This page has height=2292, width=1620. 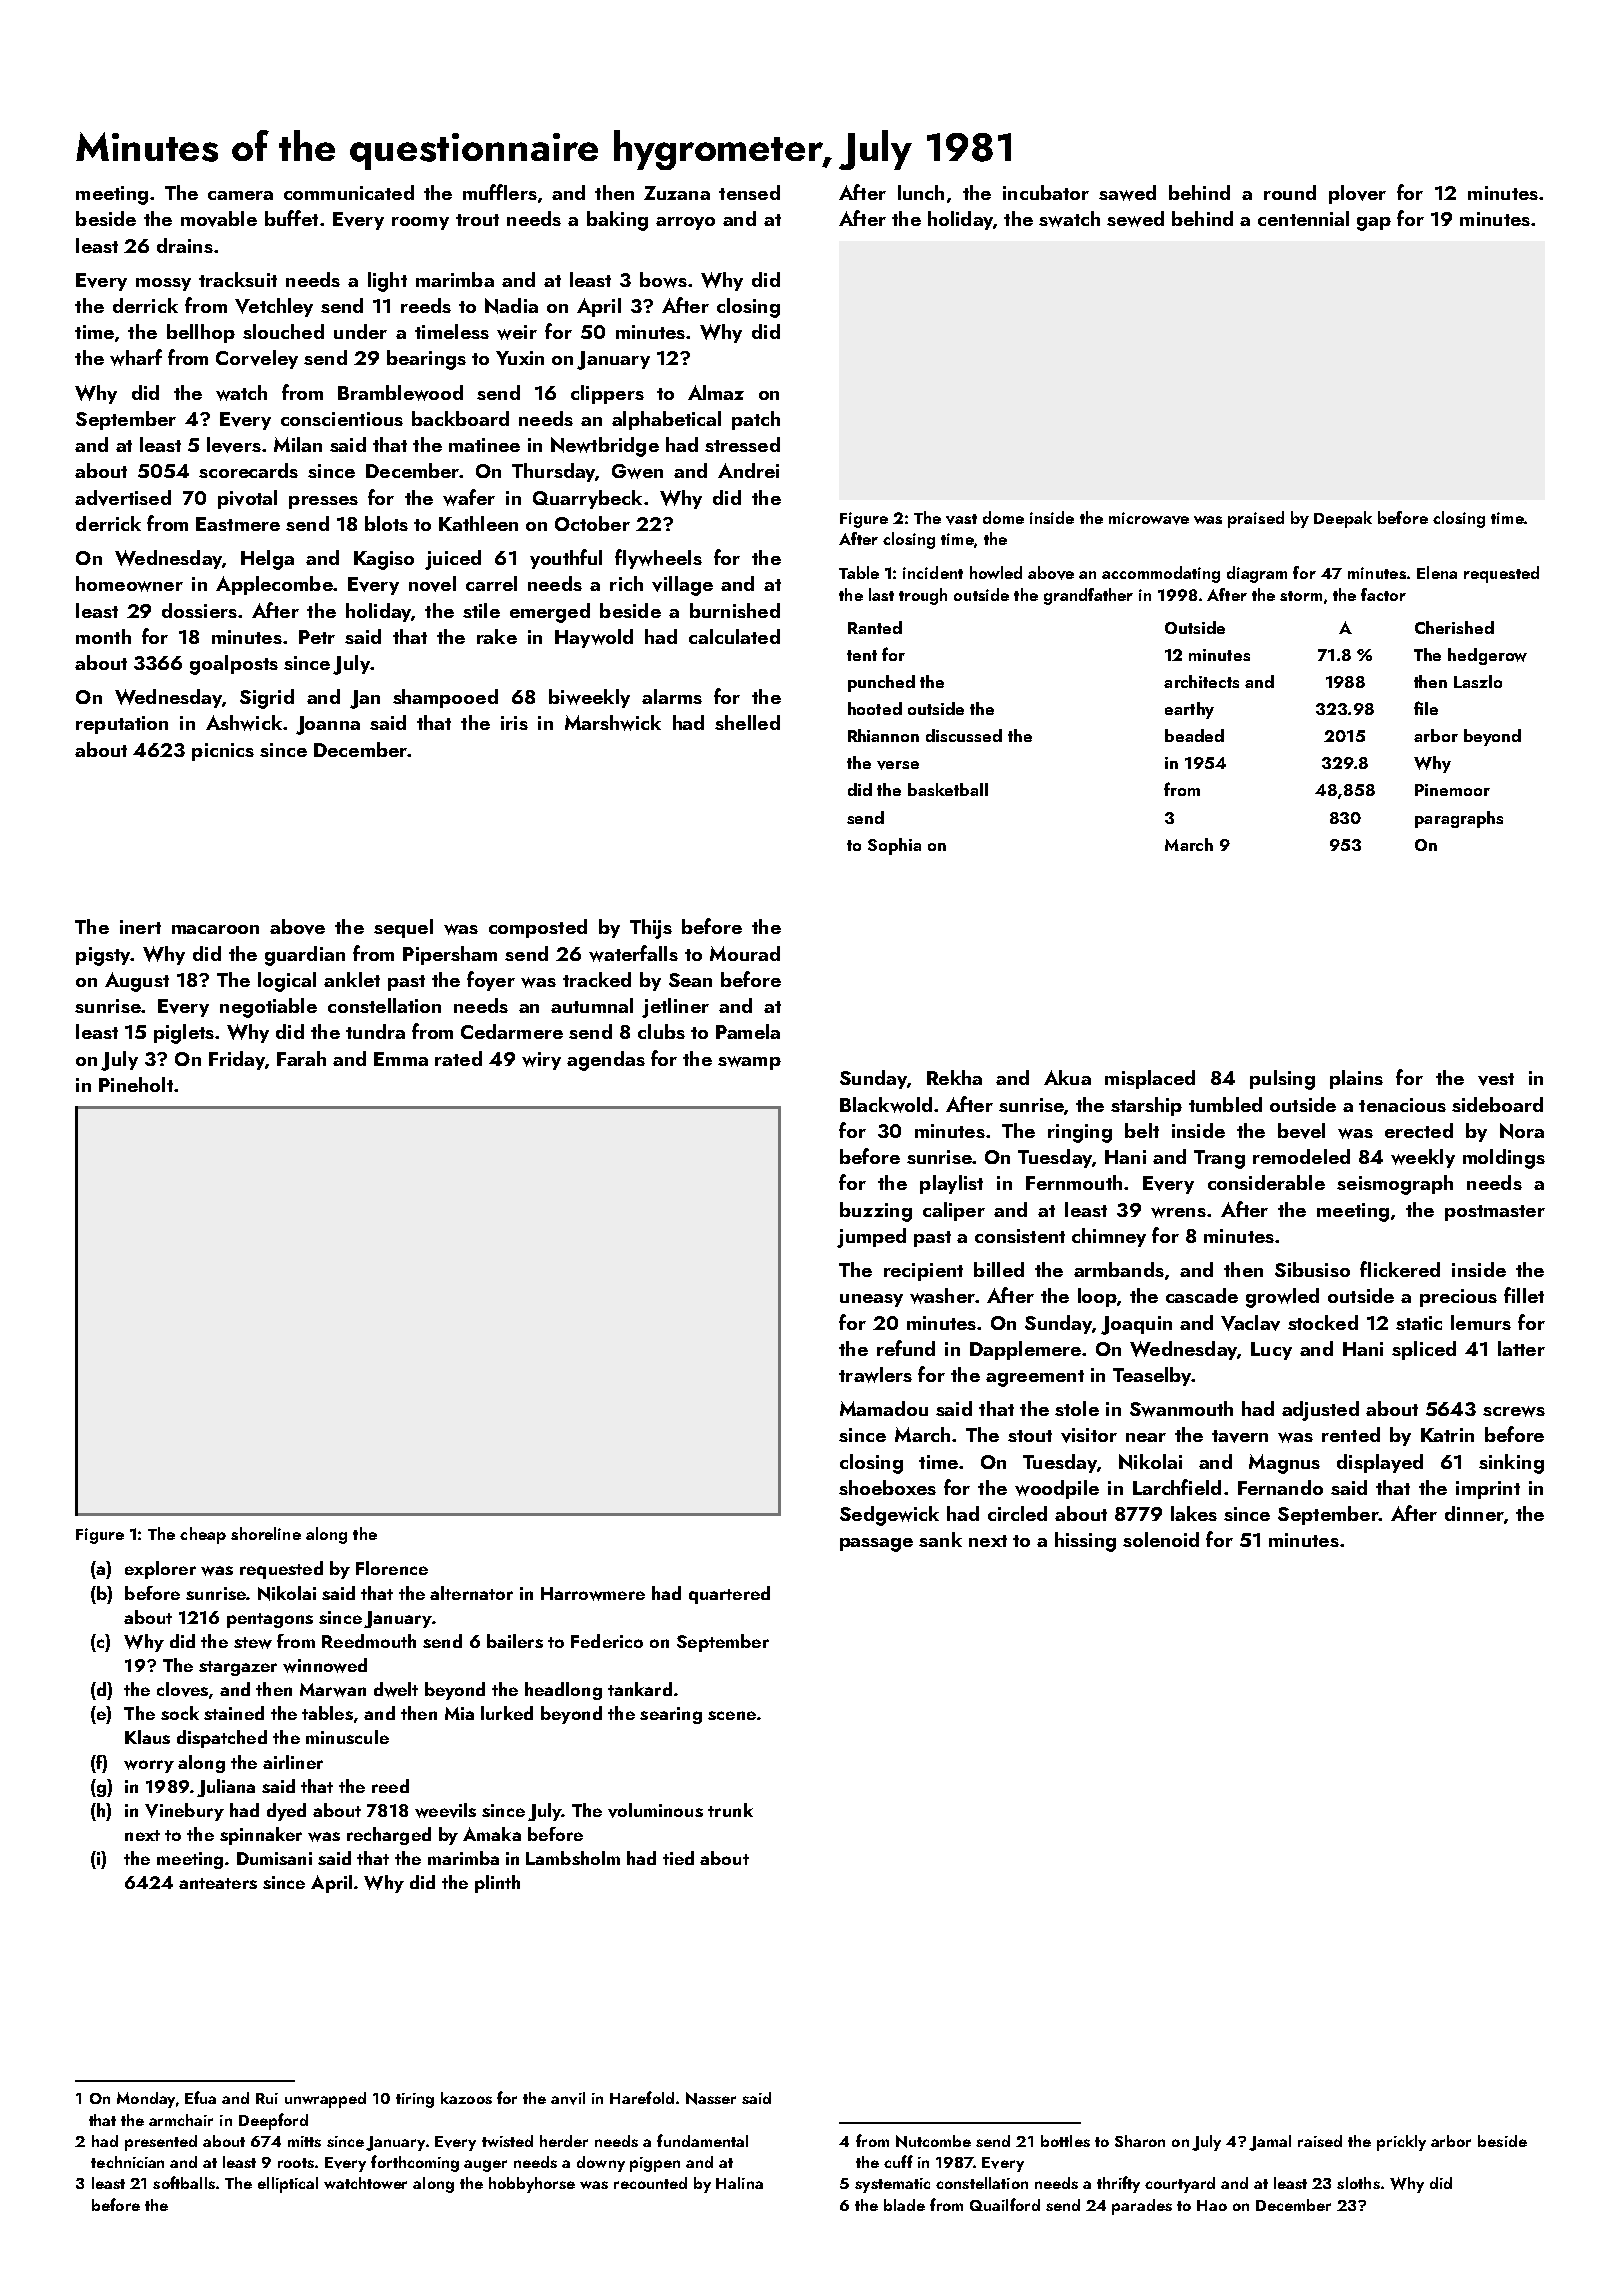 What do you see at coordinates (1266, 1182) in the page?
I see `considerable` at bounding box center [1266, 1182].
